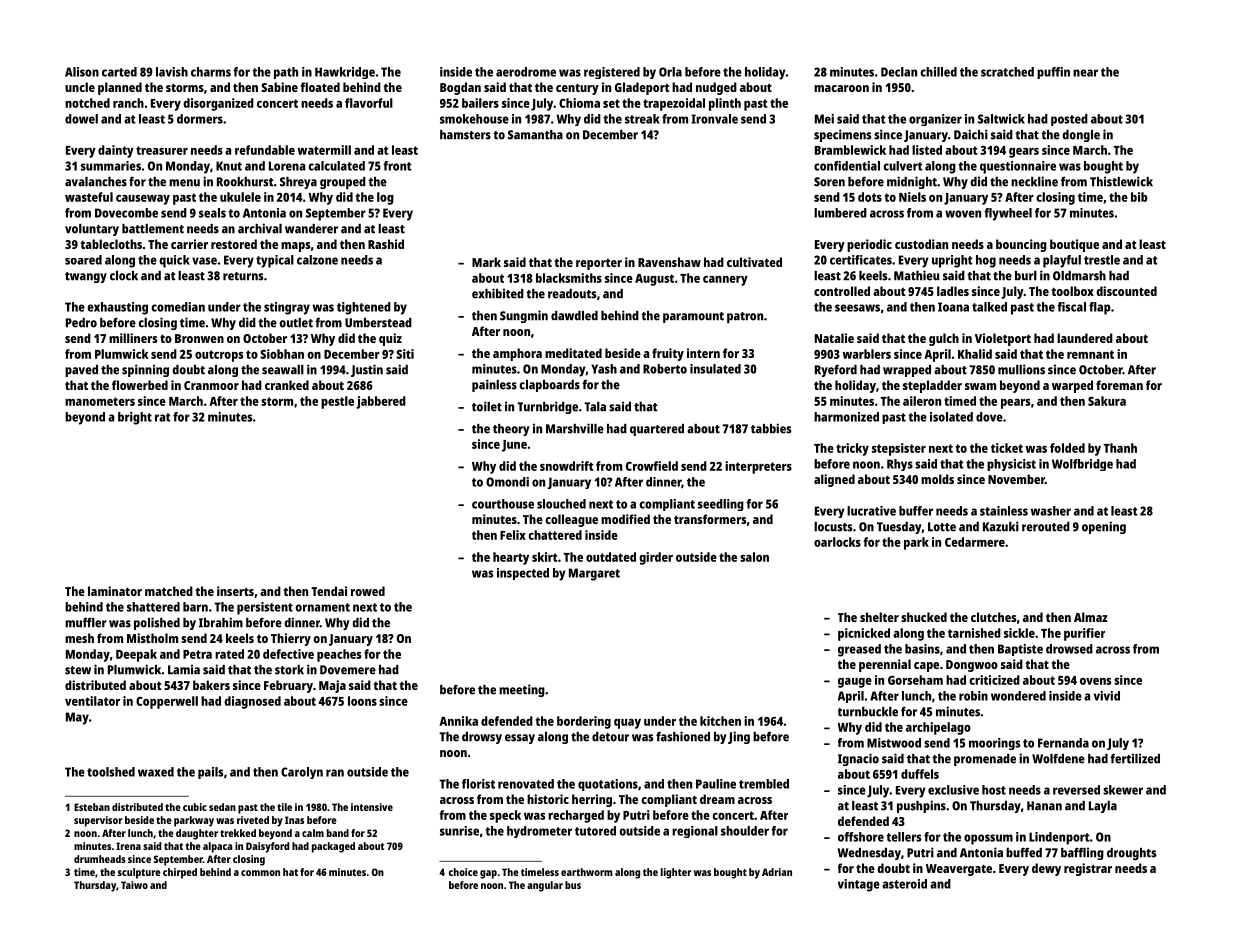 Image resolution: width=1233 pixels, height=952 pixels. I want to click on reporter, so click(599, 264).
